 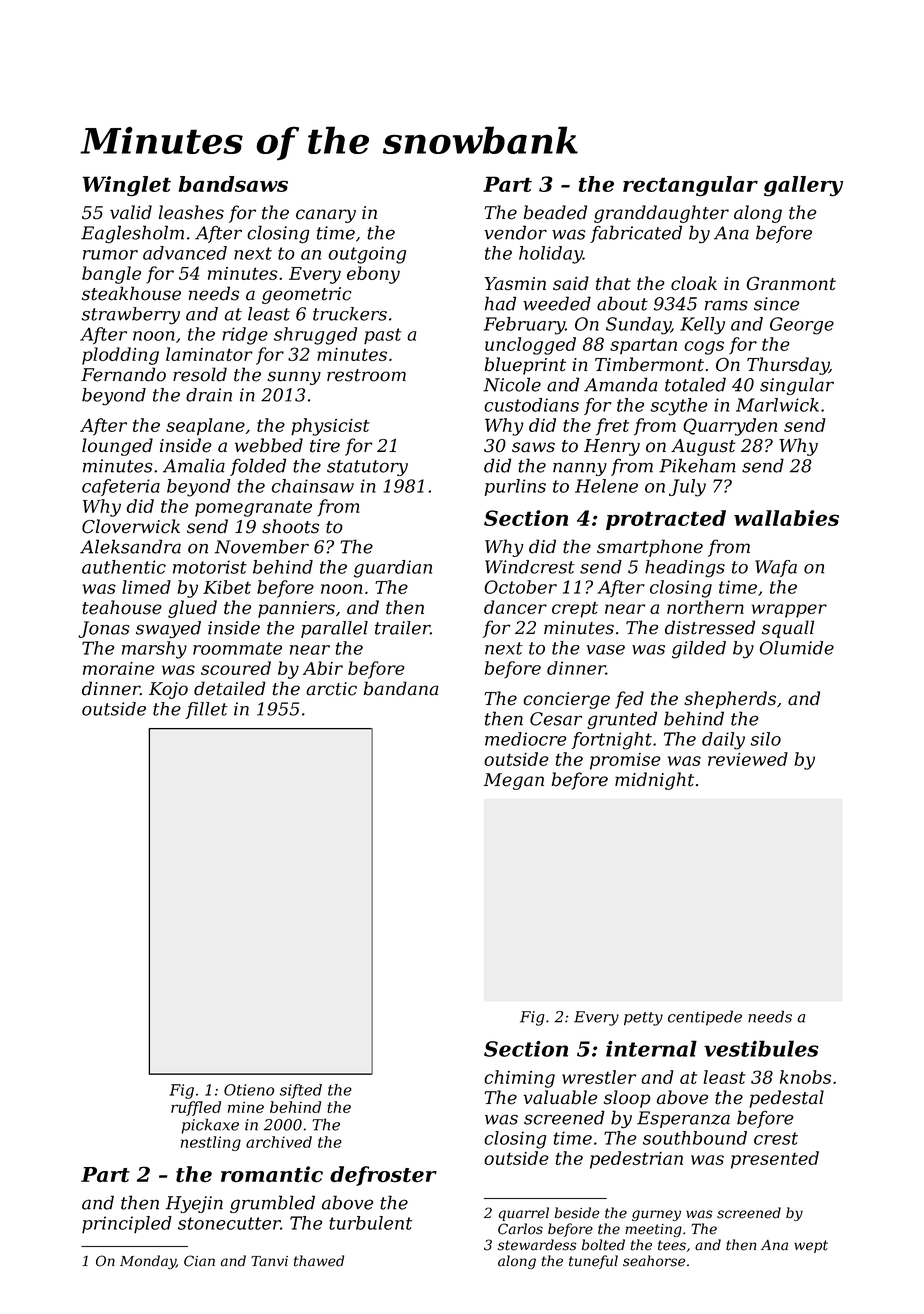 I want to click on canary, so click(x=326, y=216).
